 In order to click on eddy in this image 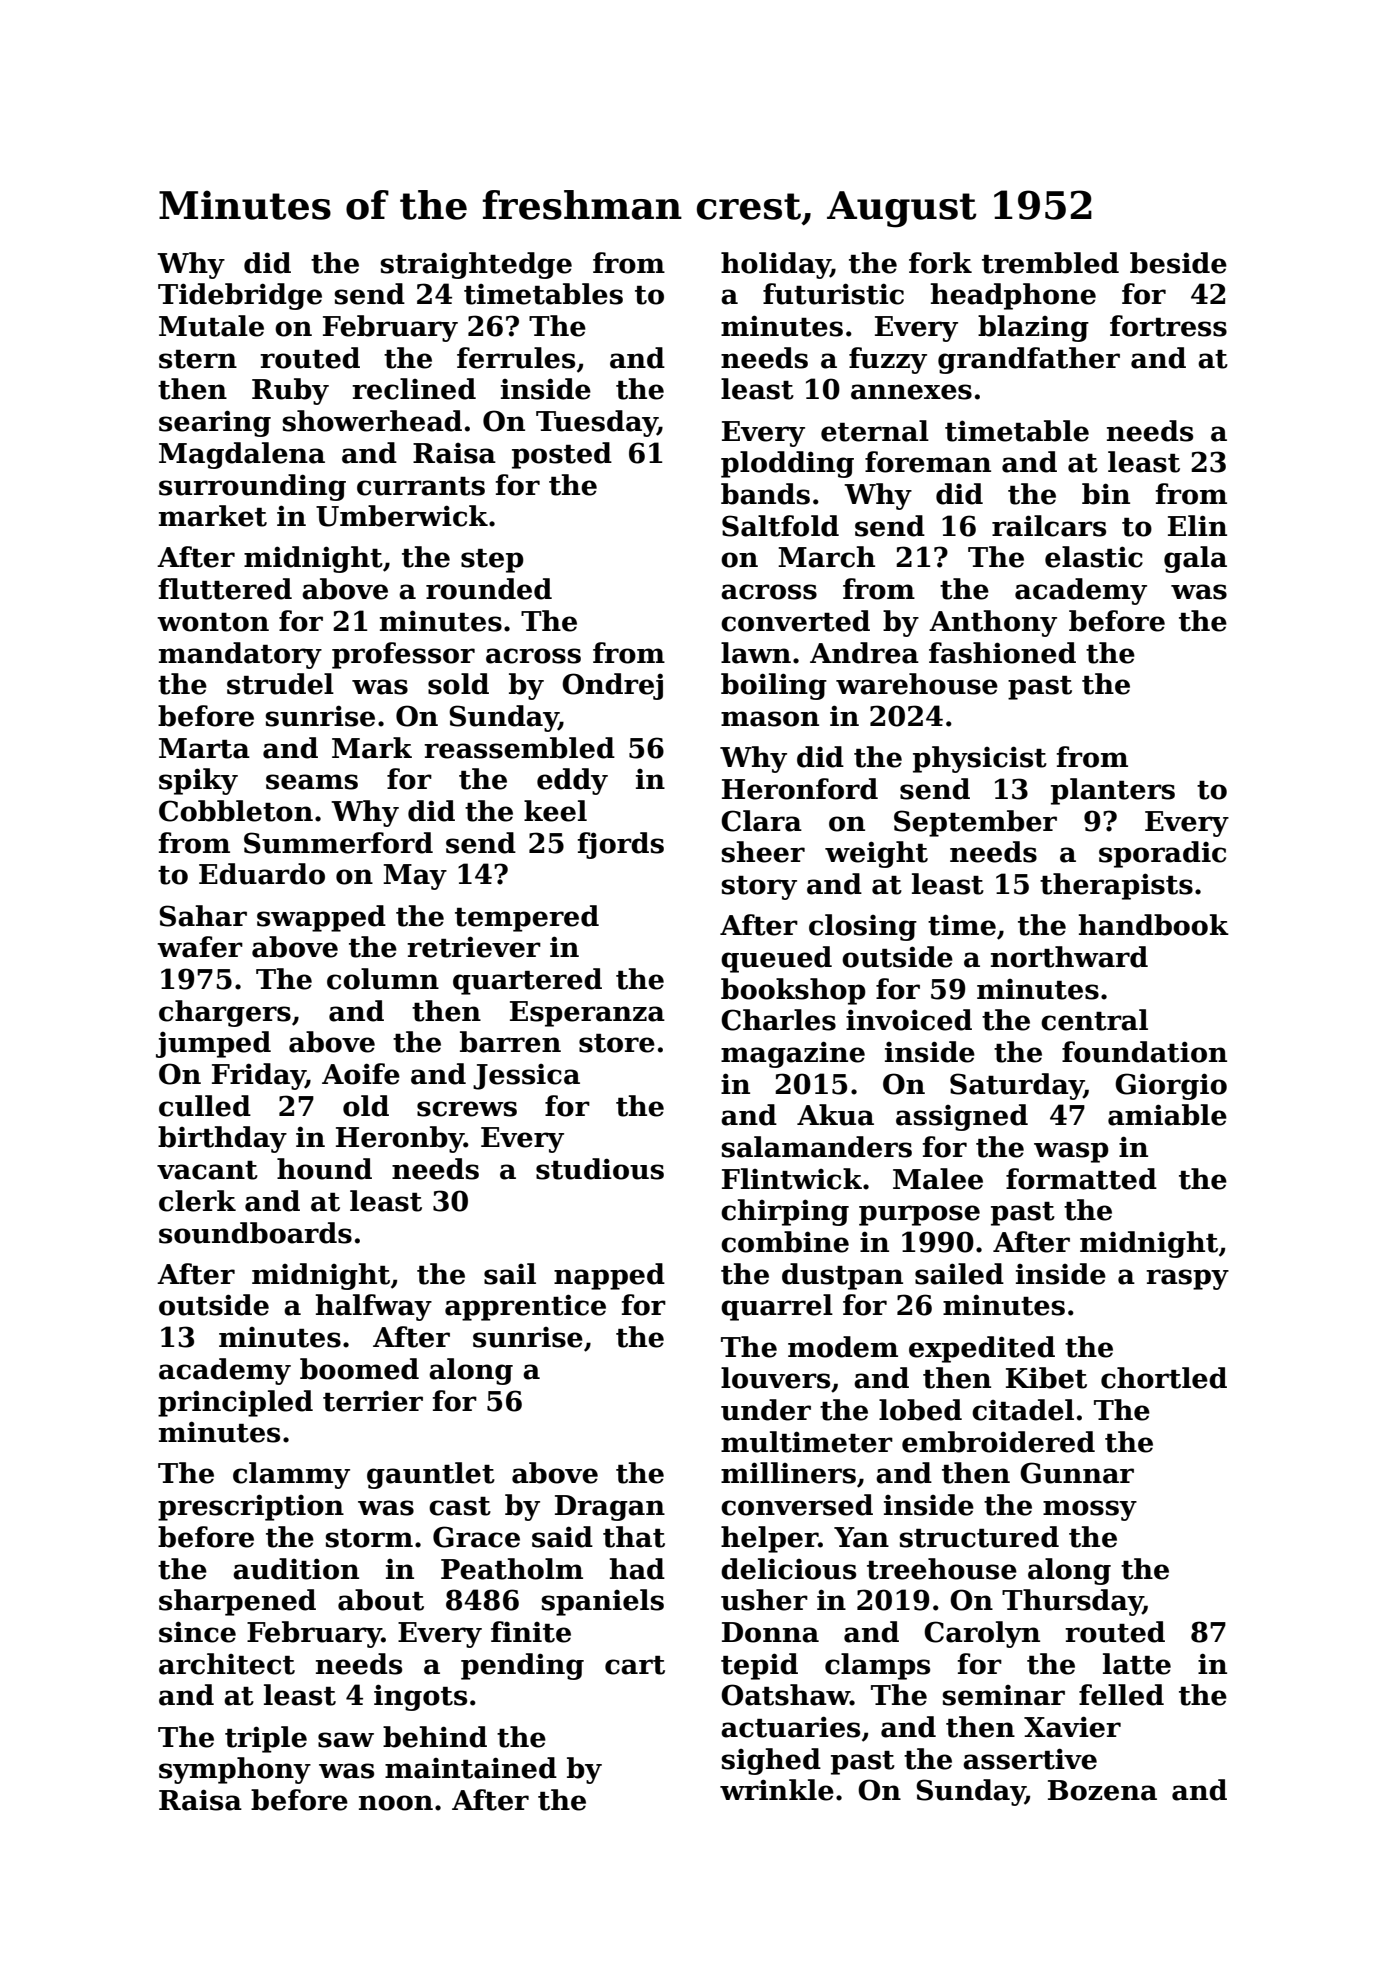, I will do `click(572, 781)`.
